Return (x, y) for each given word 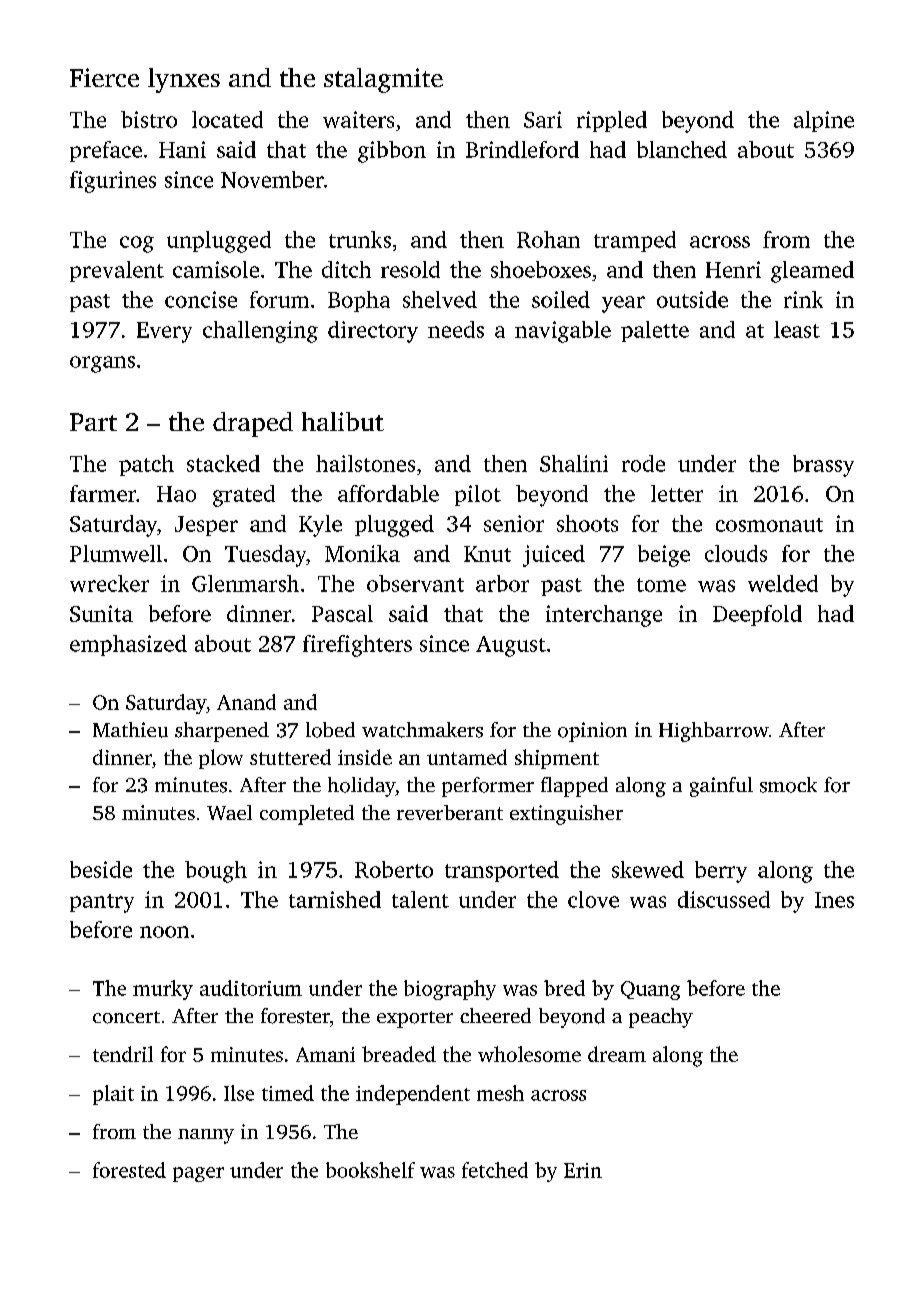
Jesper (206, 526)
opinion (592, 732)
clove (593, 899)
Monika (362, 553)
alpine (824, 121)
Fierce (104, 77)
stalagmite (383, 80)
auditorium (251, 988)
